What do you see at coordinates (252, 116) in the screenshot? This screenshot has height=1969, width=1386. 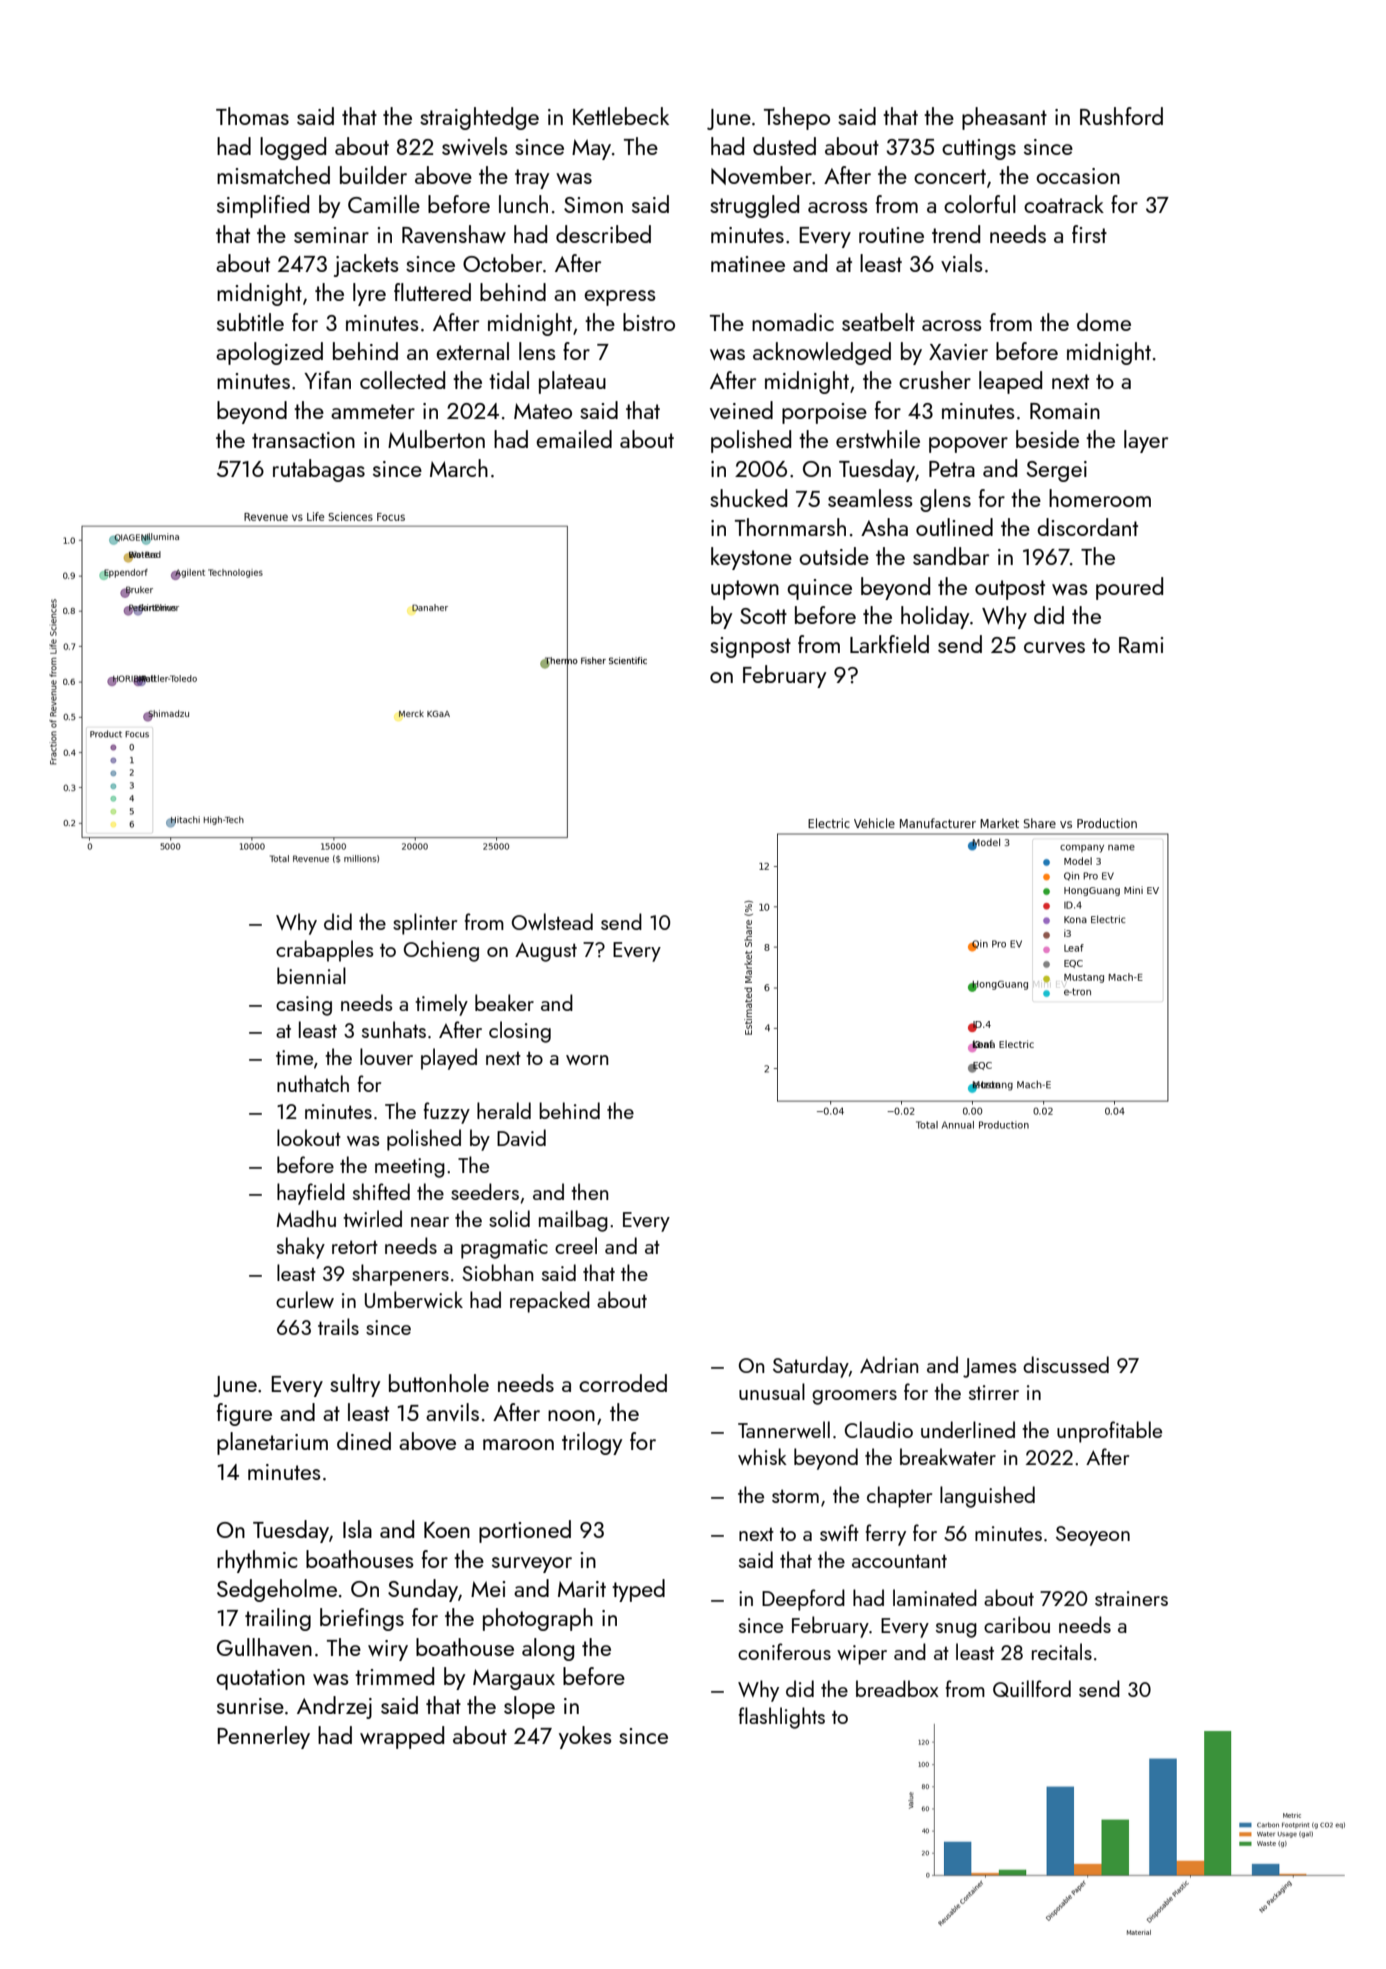 I see `Thomas` at bounding box center [252, 116].
